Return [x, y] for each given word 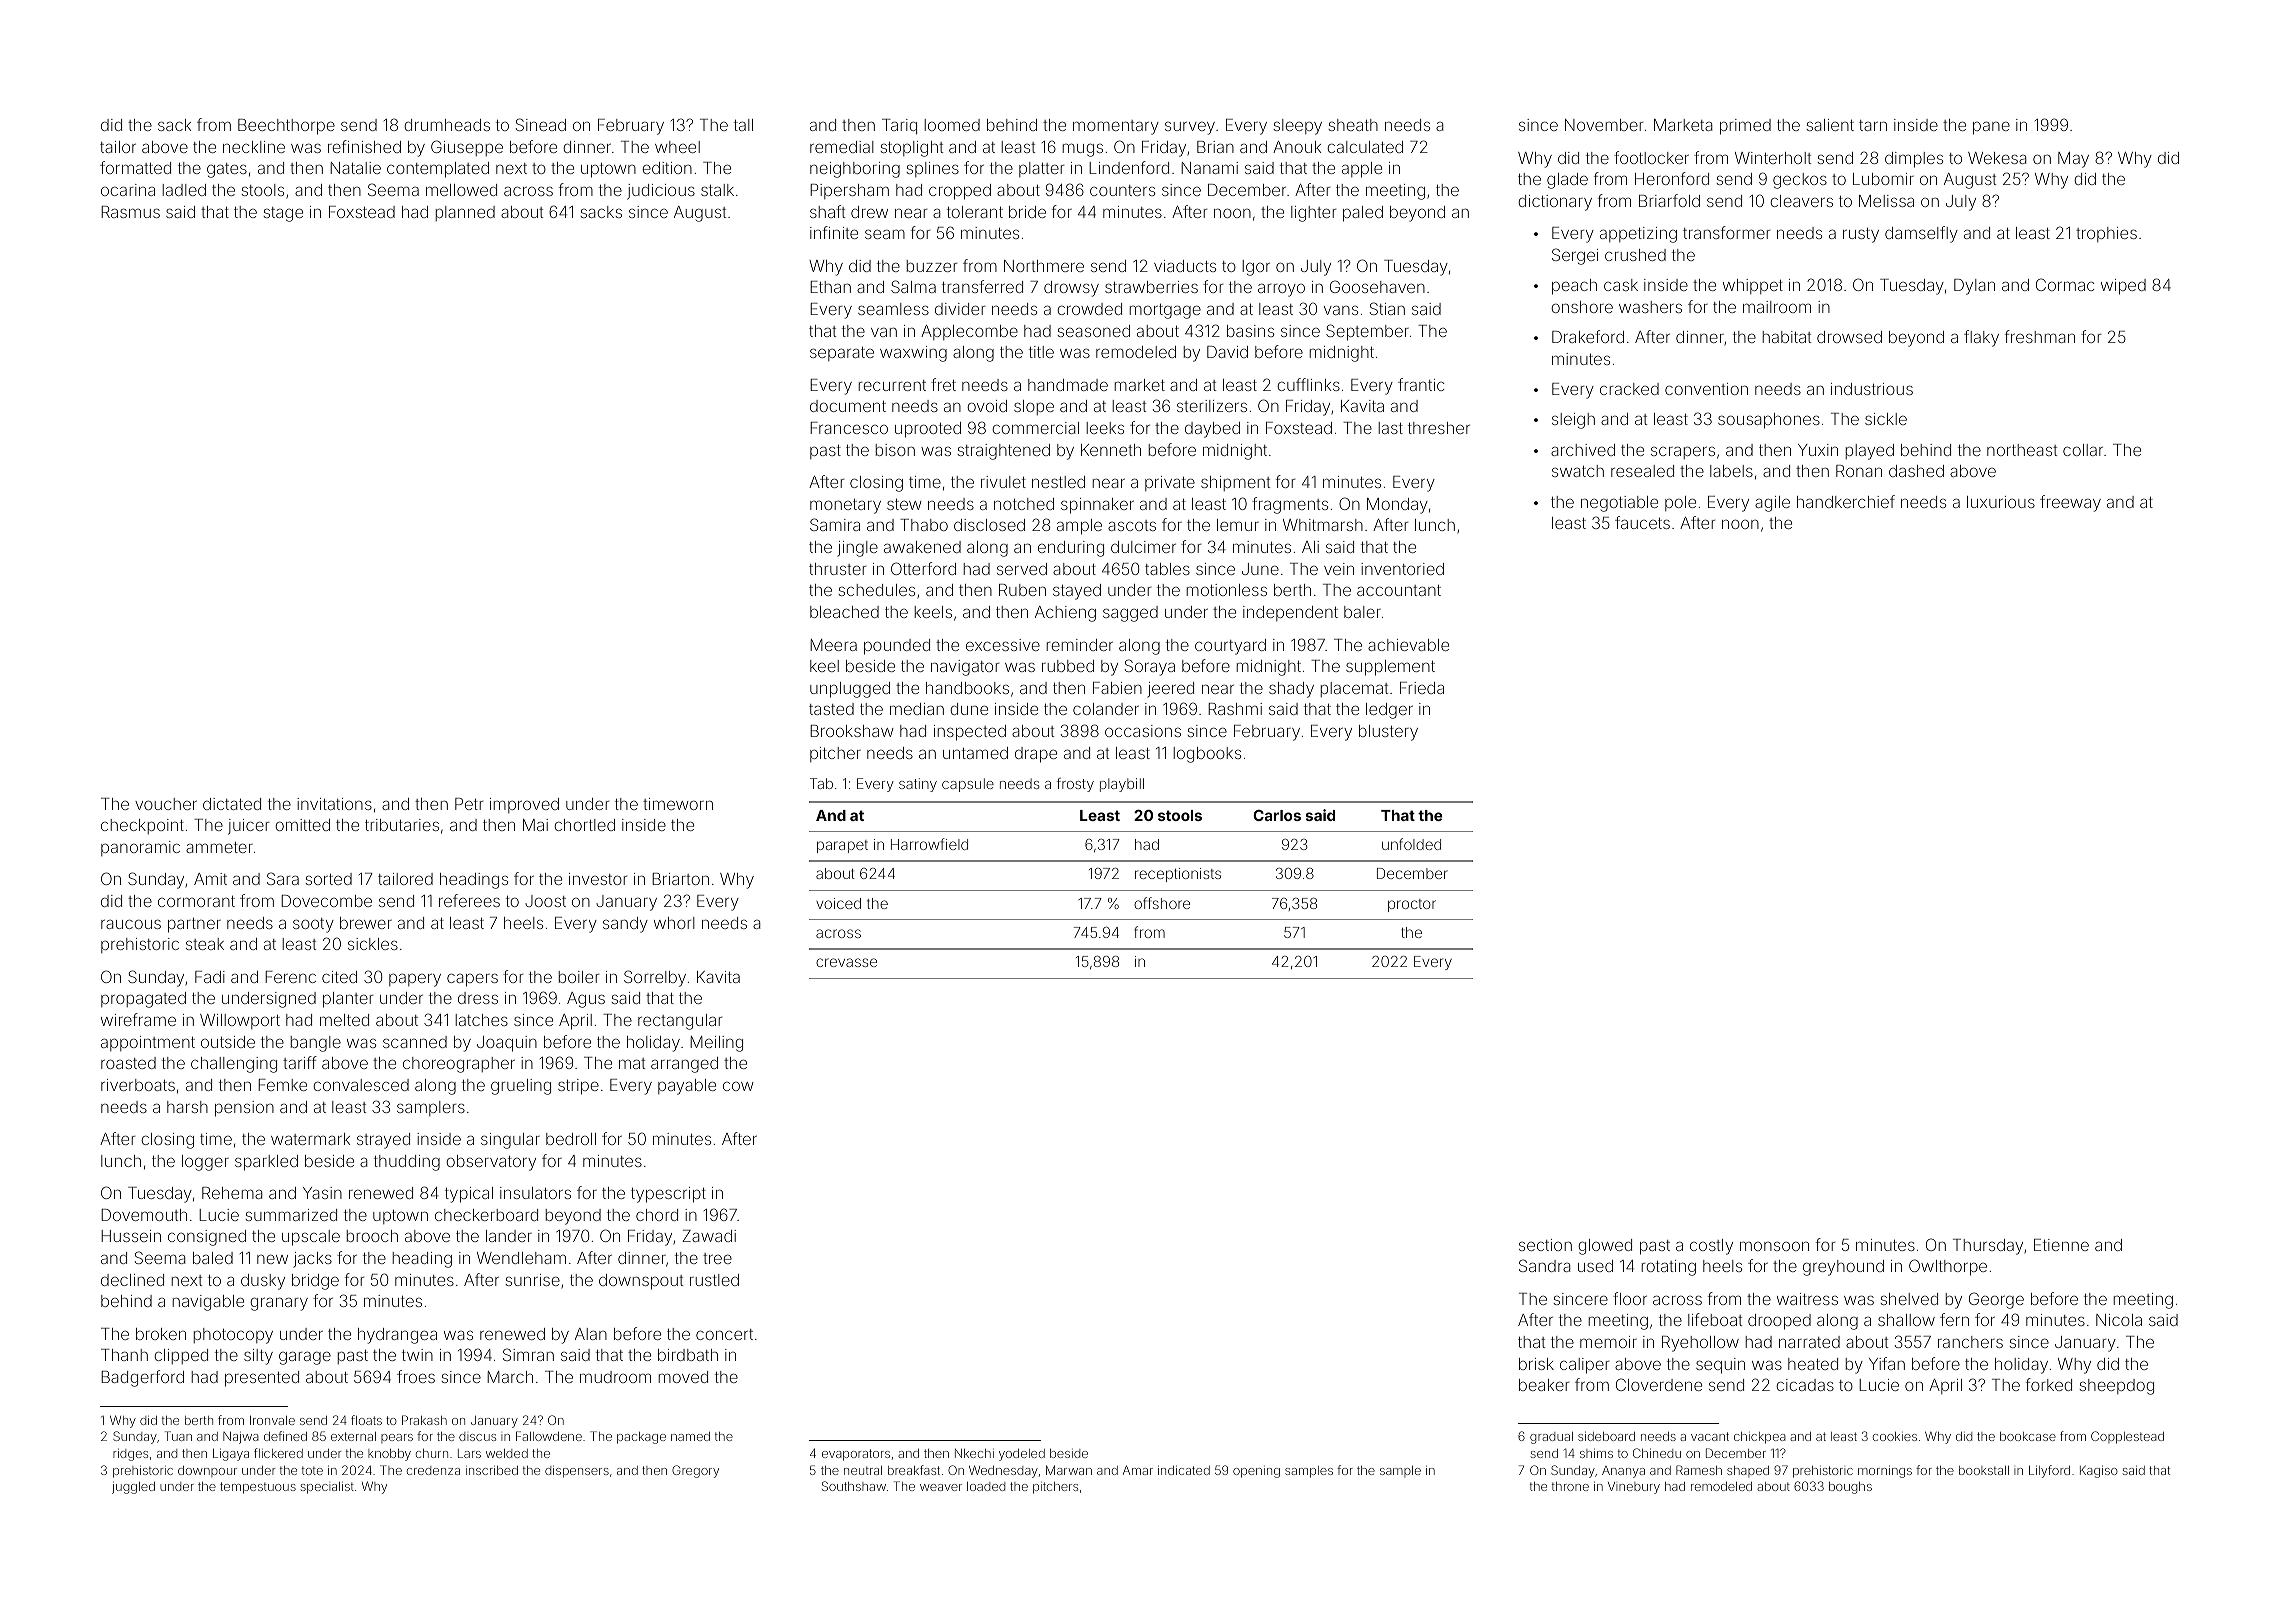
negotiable [1619, 504]
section [1545, 1245]
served [1022, 569]
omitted [302, 825]
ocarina [128, 190]
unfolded [1411, 844]
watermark [310, 1139]
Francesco [849, 428]
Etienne [2061, 1245]
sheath [1353, 125]
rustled [714, 1280]
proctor [1412, 905]
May [2073, 160]
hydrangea [397, 1336]
